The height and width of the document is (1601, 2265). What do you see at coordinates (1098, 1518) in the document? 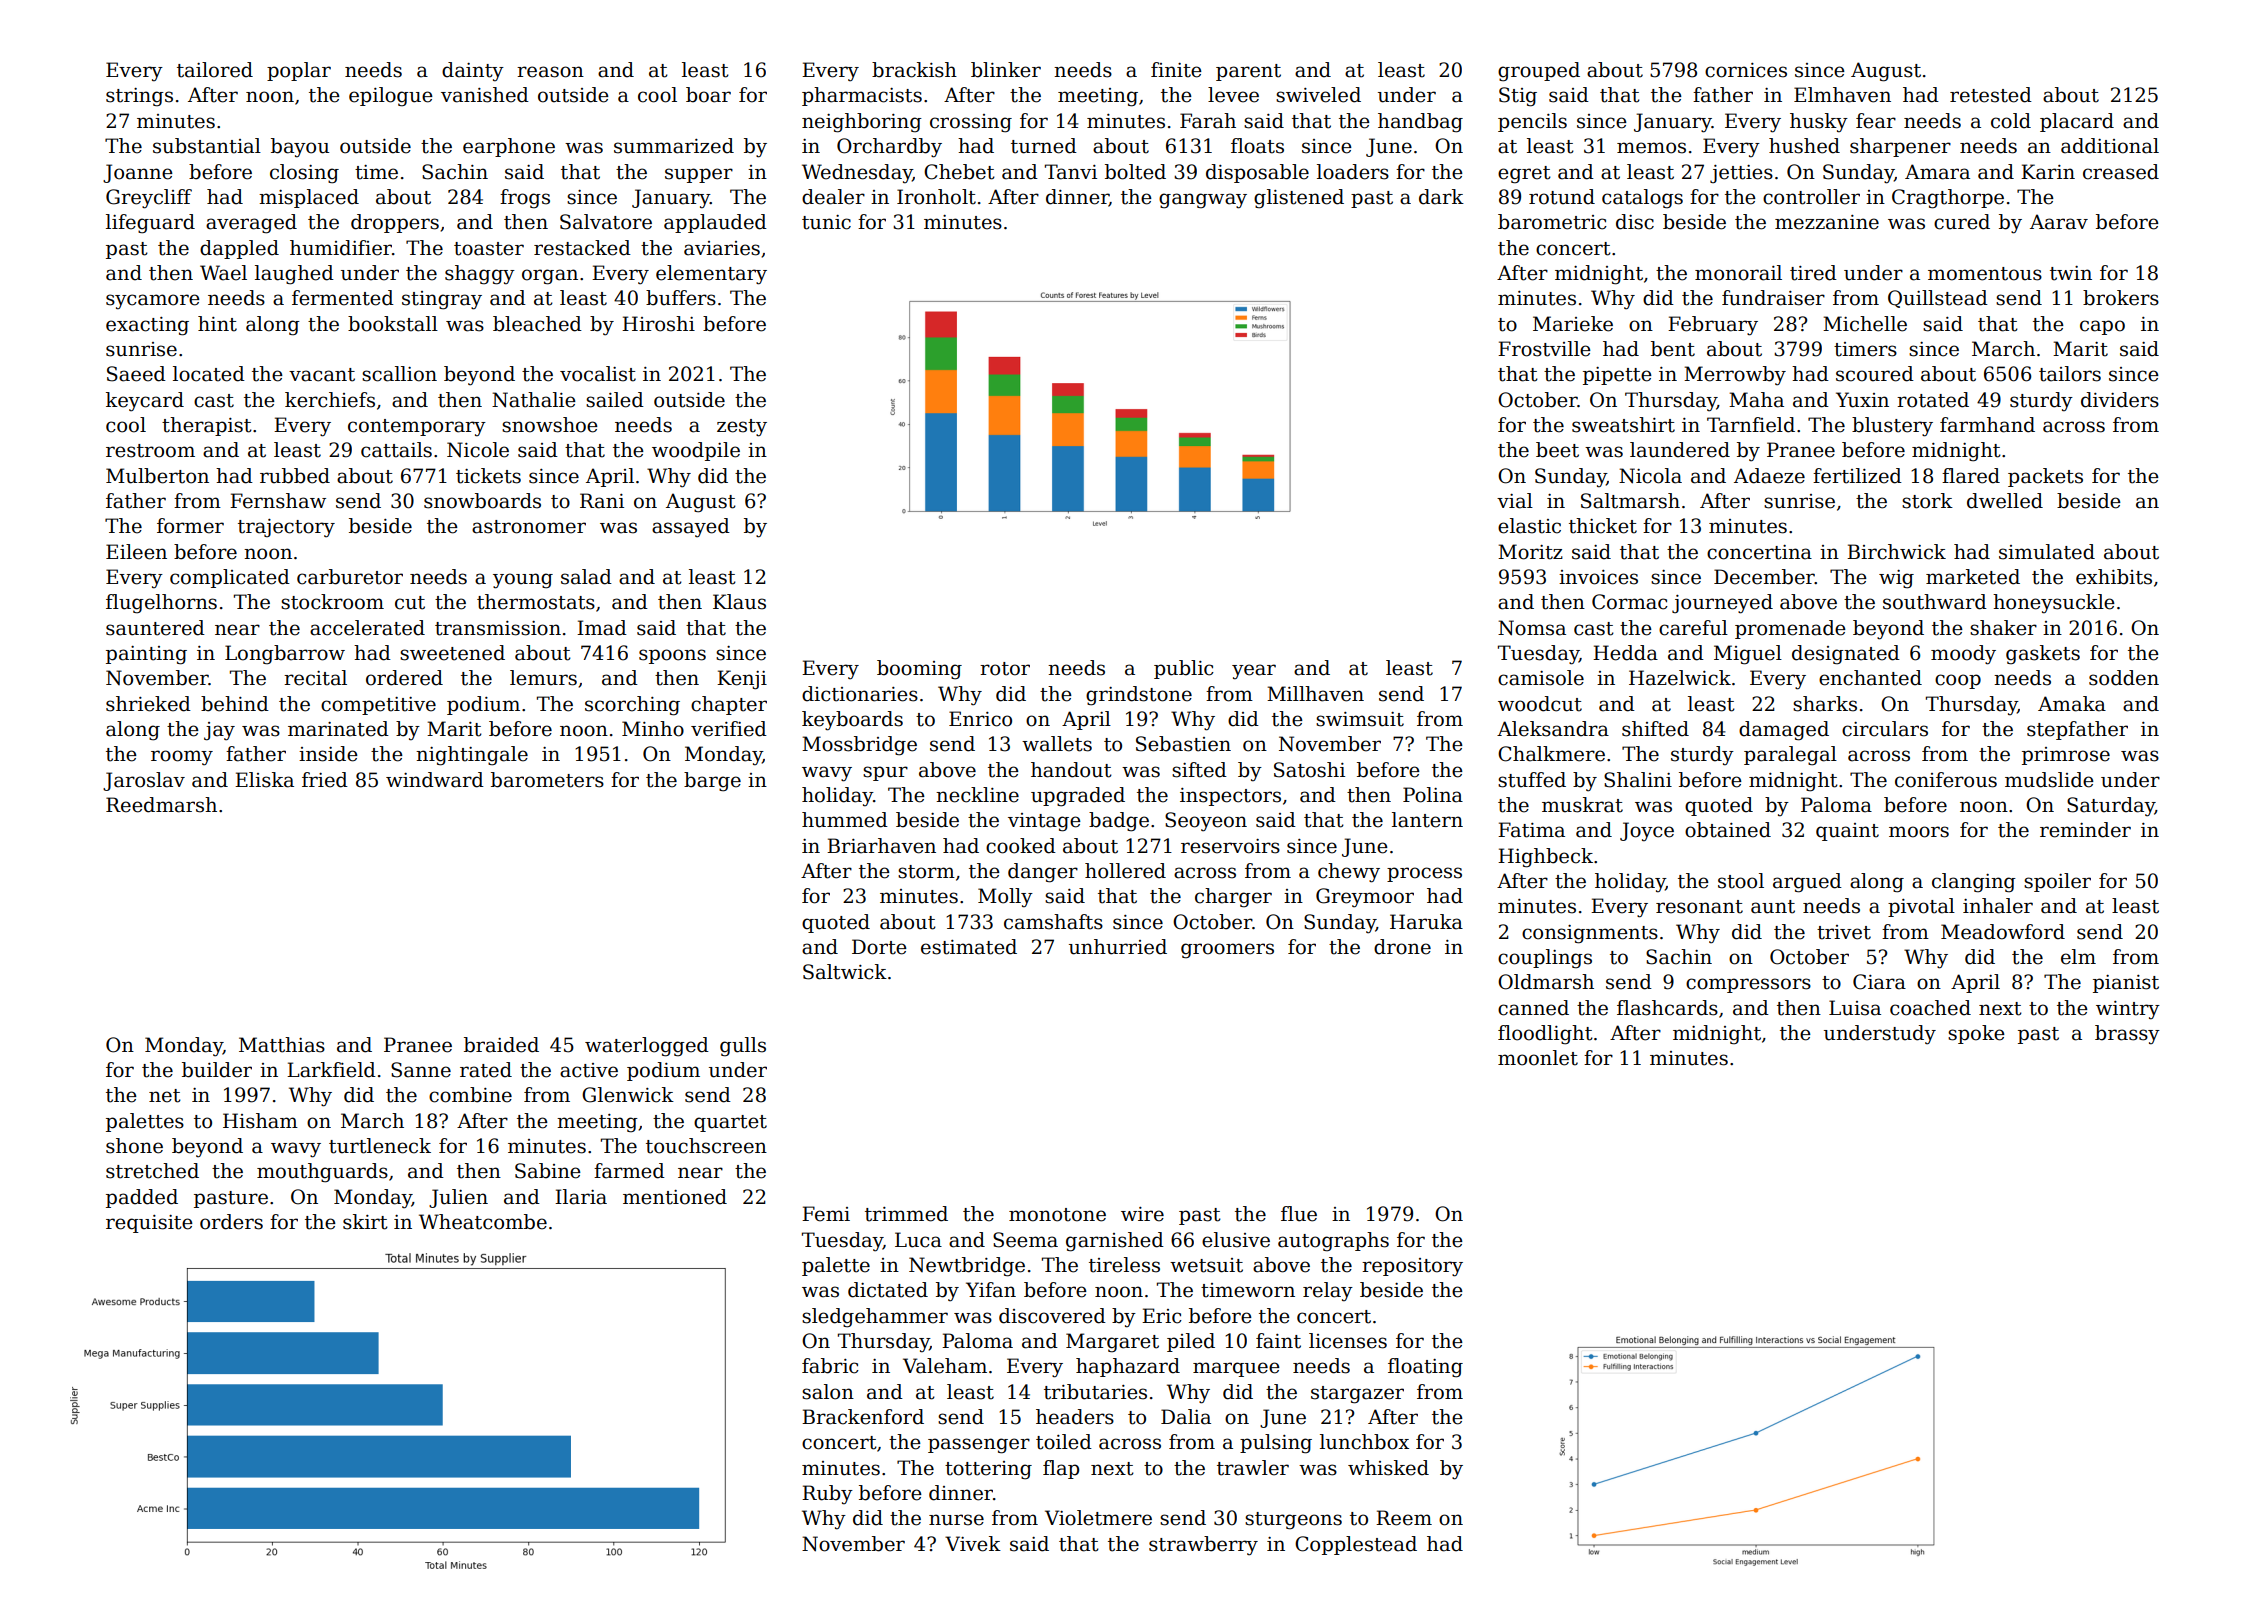
I see `Violetmere` at bounding box center [1098, 1518].
